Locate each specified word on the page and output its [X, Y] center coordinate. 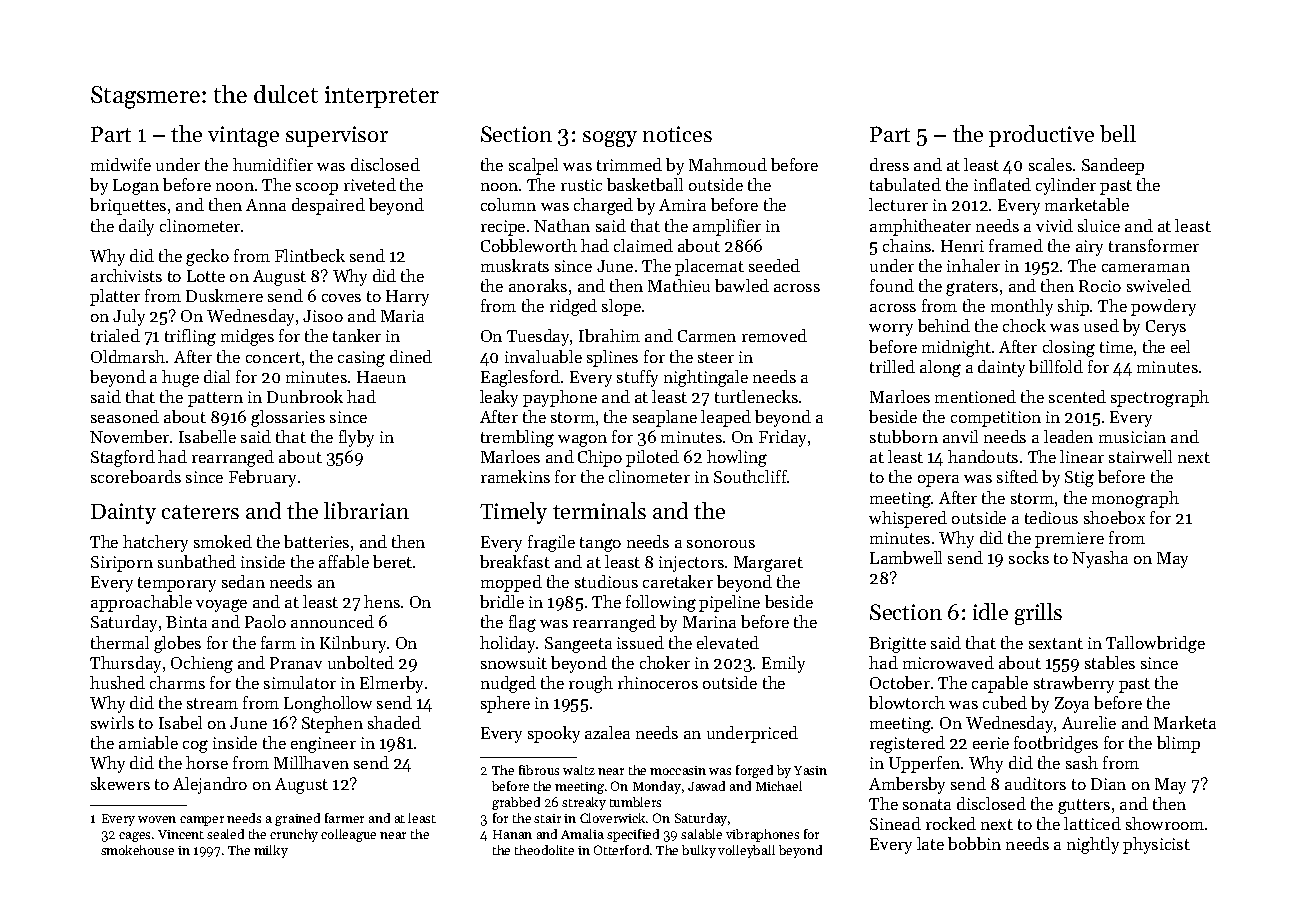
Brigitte [897, 645]
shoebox [1114, 517]
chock [1024, 325]
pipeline [729, 603]
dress [889, 164]
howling [737, 458]
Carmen [707, 336]
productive [1041, 136]
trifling [190, 337]
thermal [120, 642]
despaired [328, 206]
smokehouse [137, 850]
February [262, 478]
